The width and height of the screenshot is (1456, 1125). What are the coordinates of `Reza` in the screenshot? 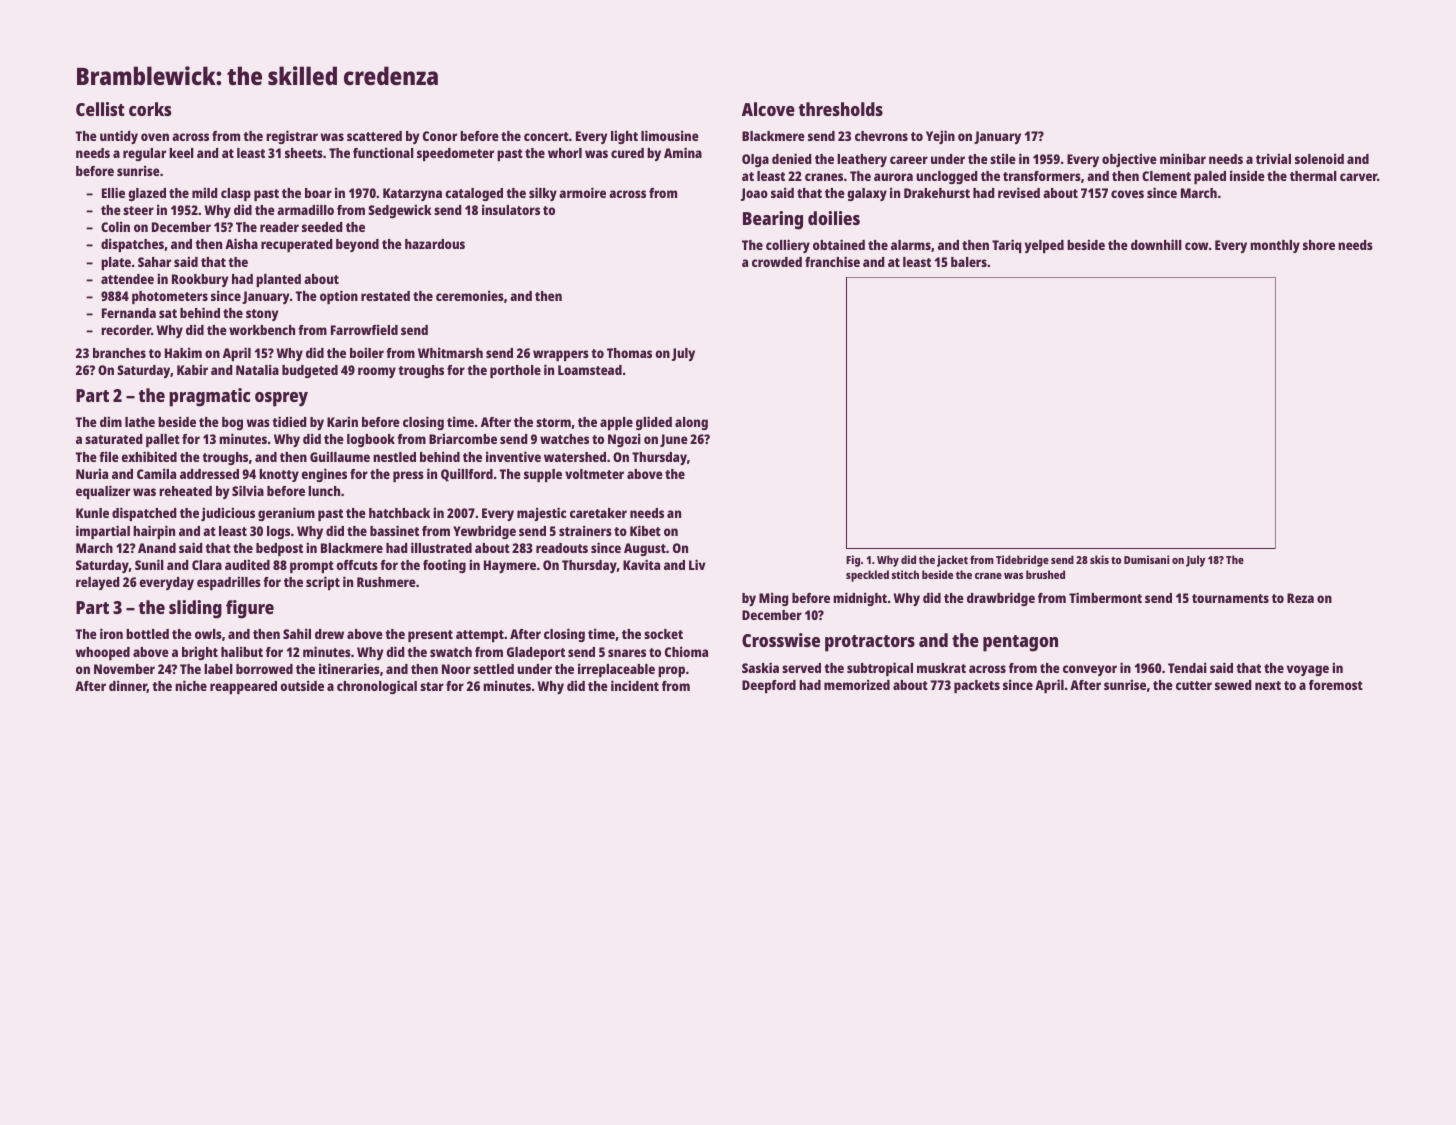 It's located at (1300, 598).
